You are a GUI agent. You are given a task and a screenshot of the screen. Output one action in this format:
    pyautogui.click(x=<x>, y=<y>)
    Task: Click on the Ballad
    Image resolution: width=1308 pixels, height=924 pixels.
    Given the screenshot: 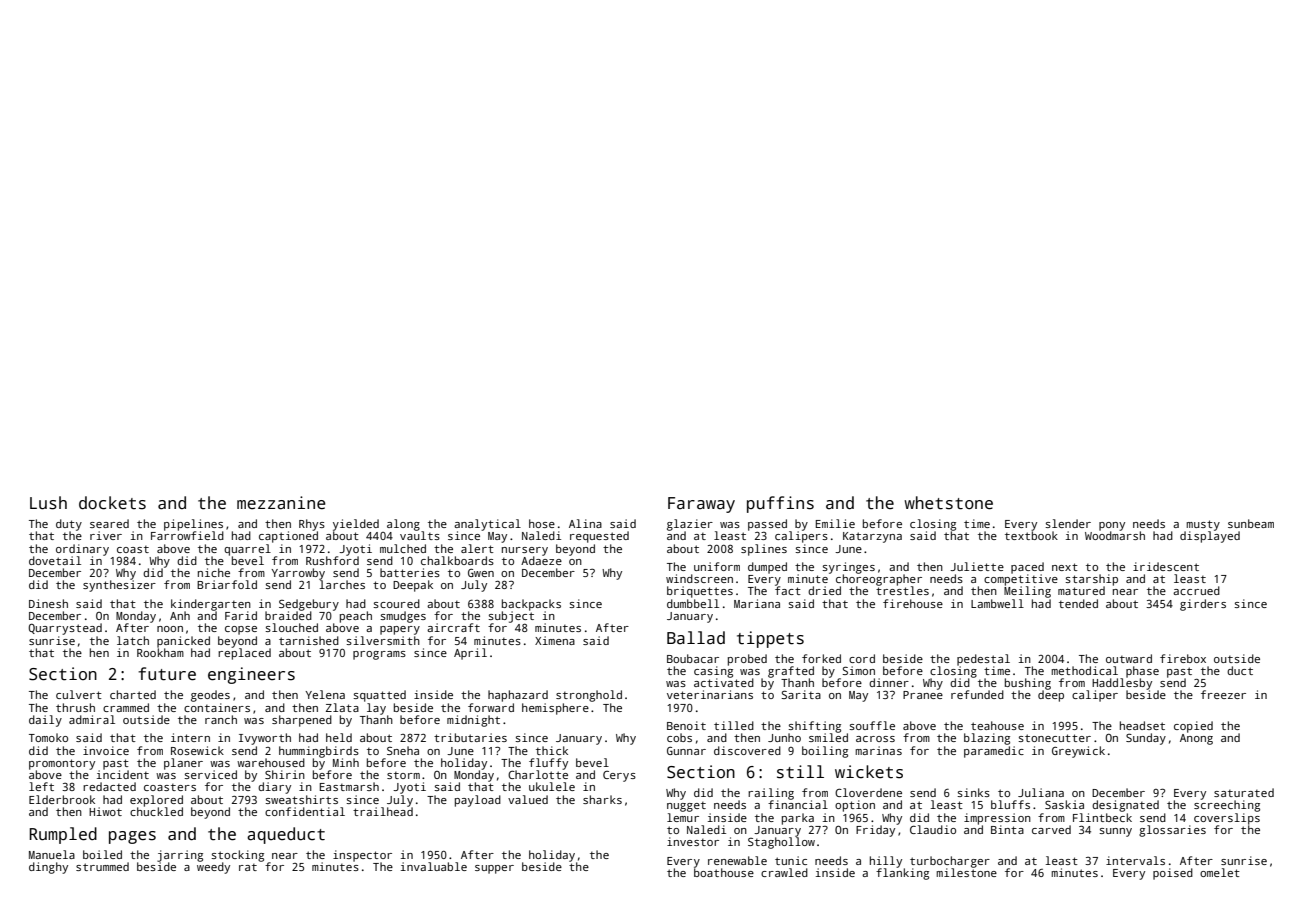 What is the action you would take?
    pyautogui.click(x=696, y=638)
